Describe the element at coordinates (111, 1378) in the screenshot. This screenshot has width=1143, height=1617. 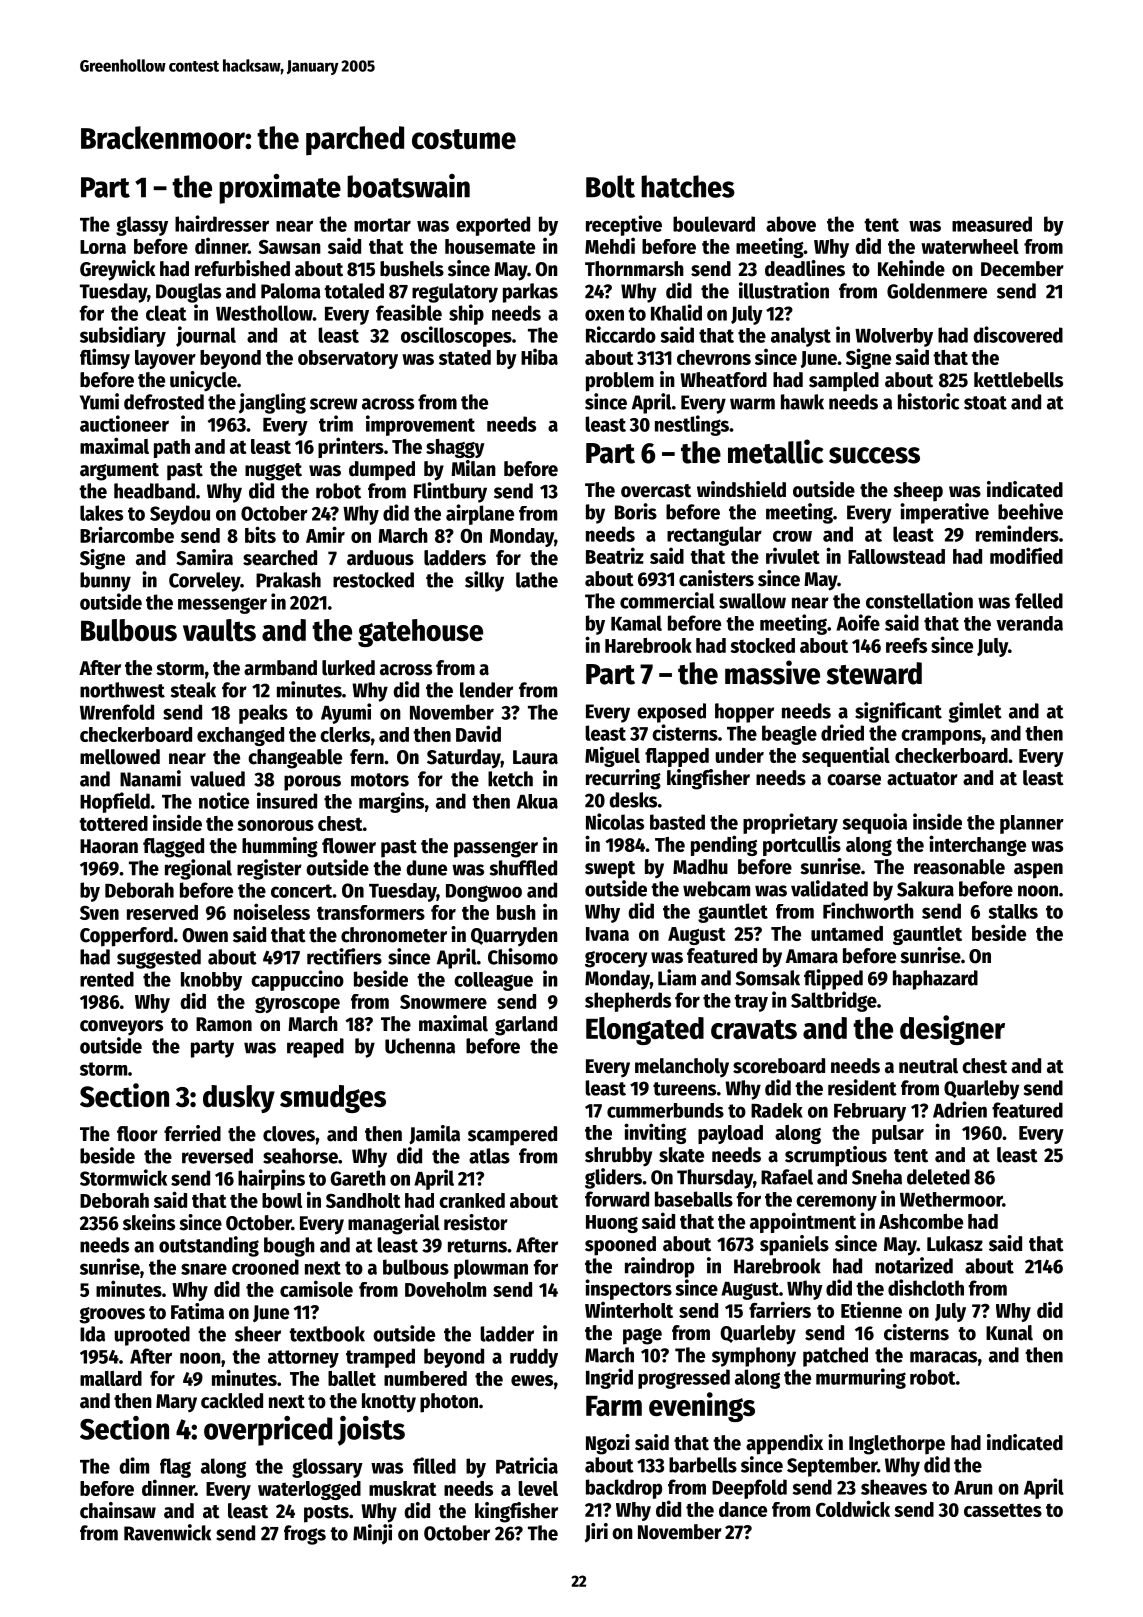
I see `mallard` at that location.
